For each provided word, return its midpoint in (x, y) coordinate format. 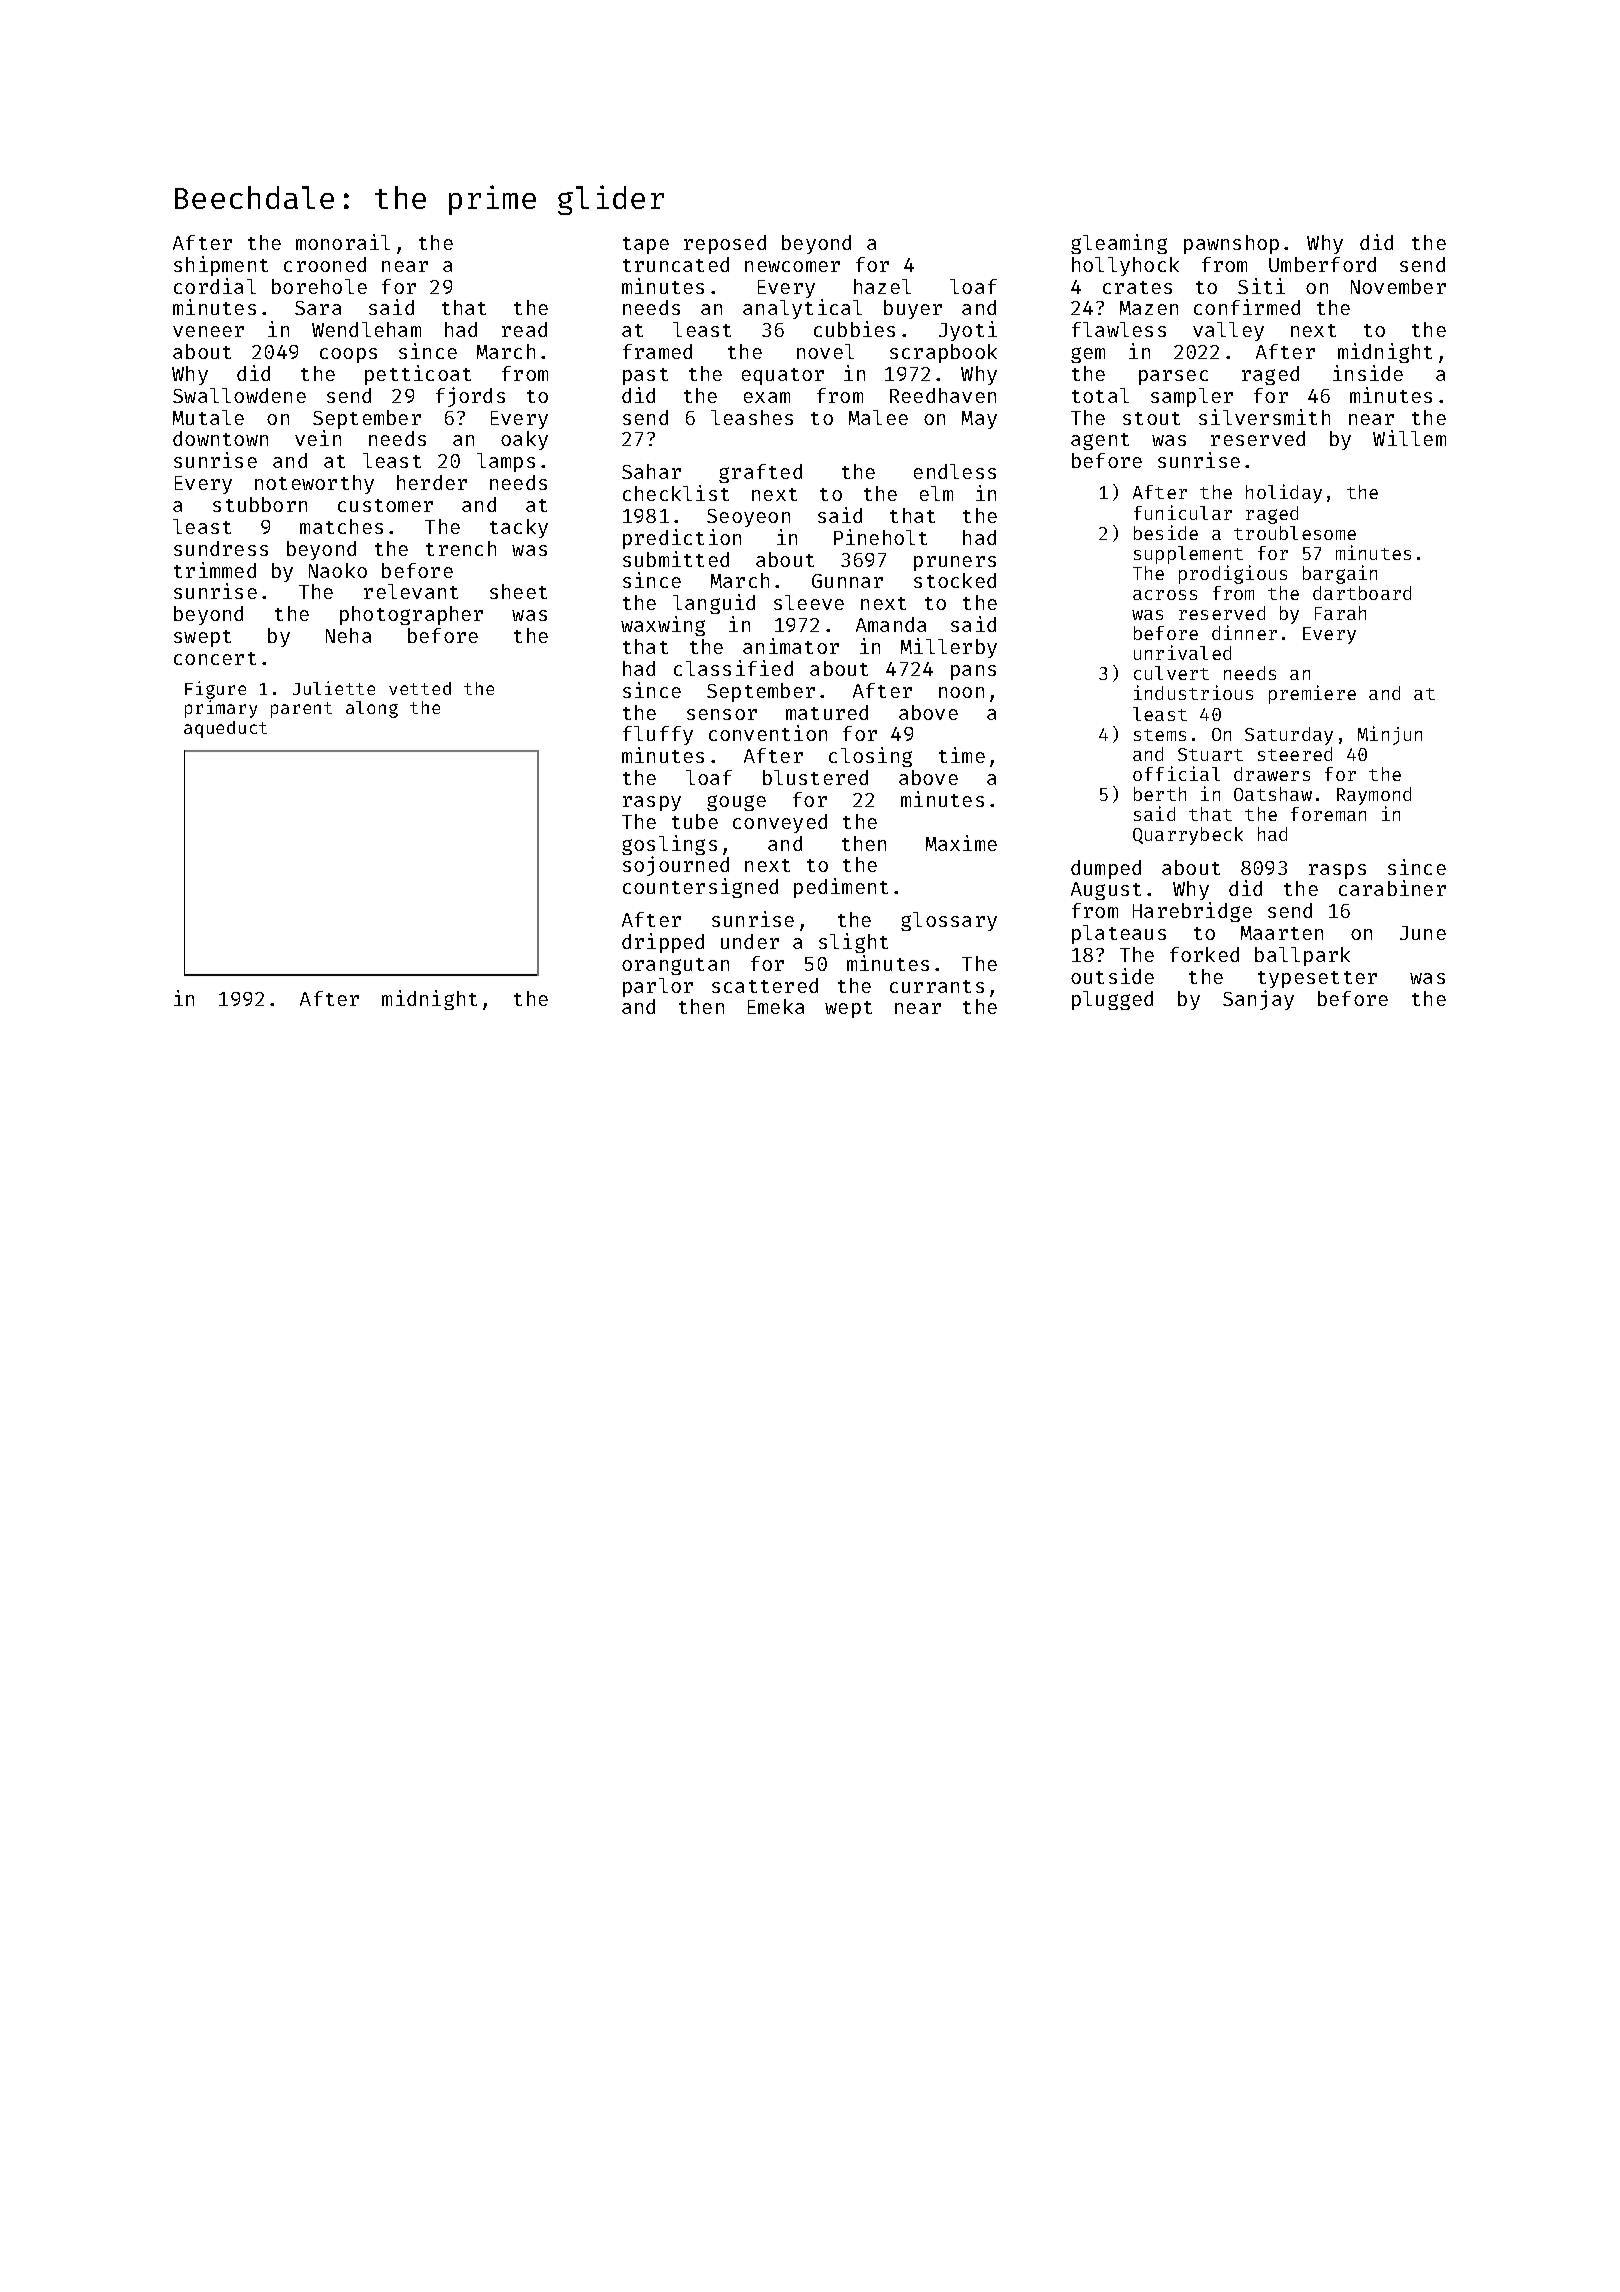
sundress (221, 548)
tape (646, 245)
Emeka (776, 1006)
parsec (1173, 377)
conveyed (780, 823)
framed (657, 351)
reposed (725, 244)
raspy (652, 803)
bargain (1340, 574)
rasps (1337, 871)
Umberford (1322, 264)
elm (936, 493)
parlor (658, 987)
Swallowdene (239, 395)
